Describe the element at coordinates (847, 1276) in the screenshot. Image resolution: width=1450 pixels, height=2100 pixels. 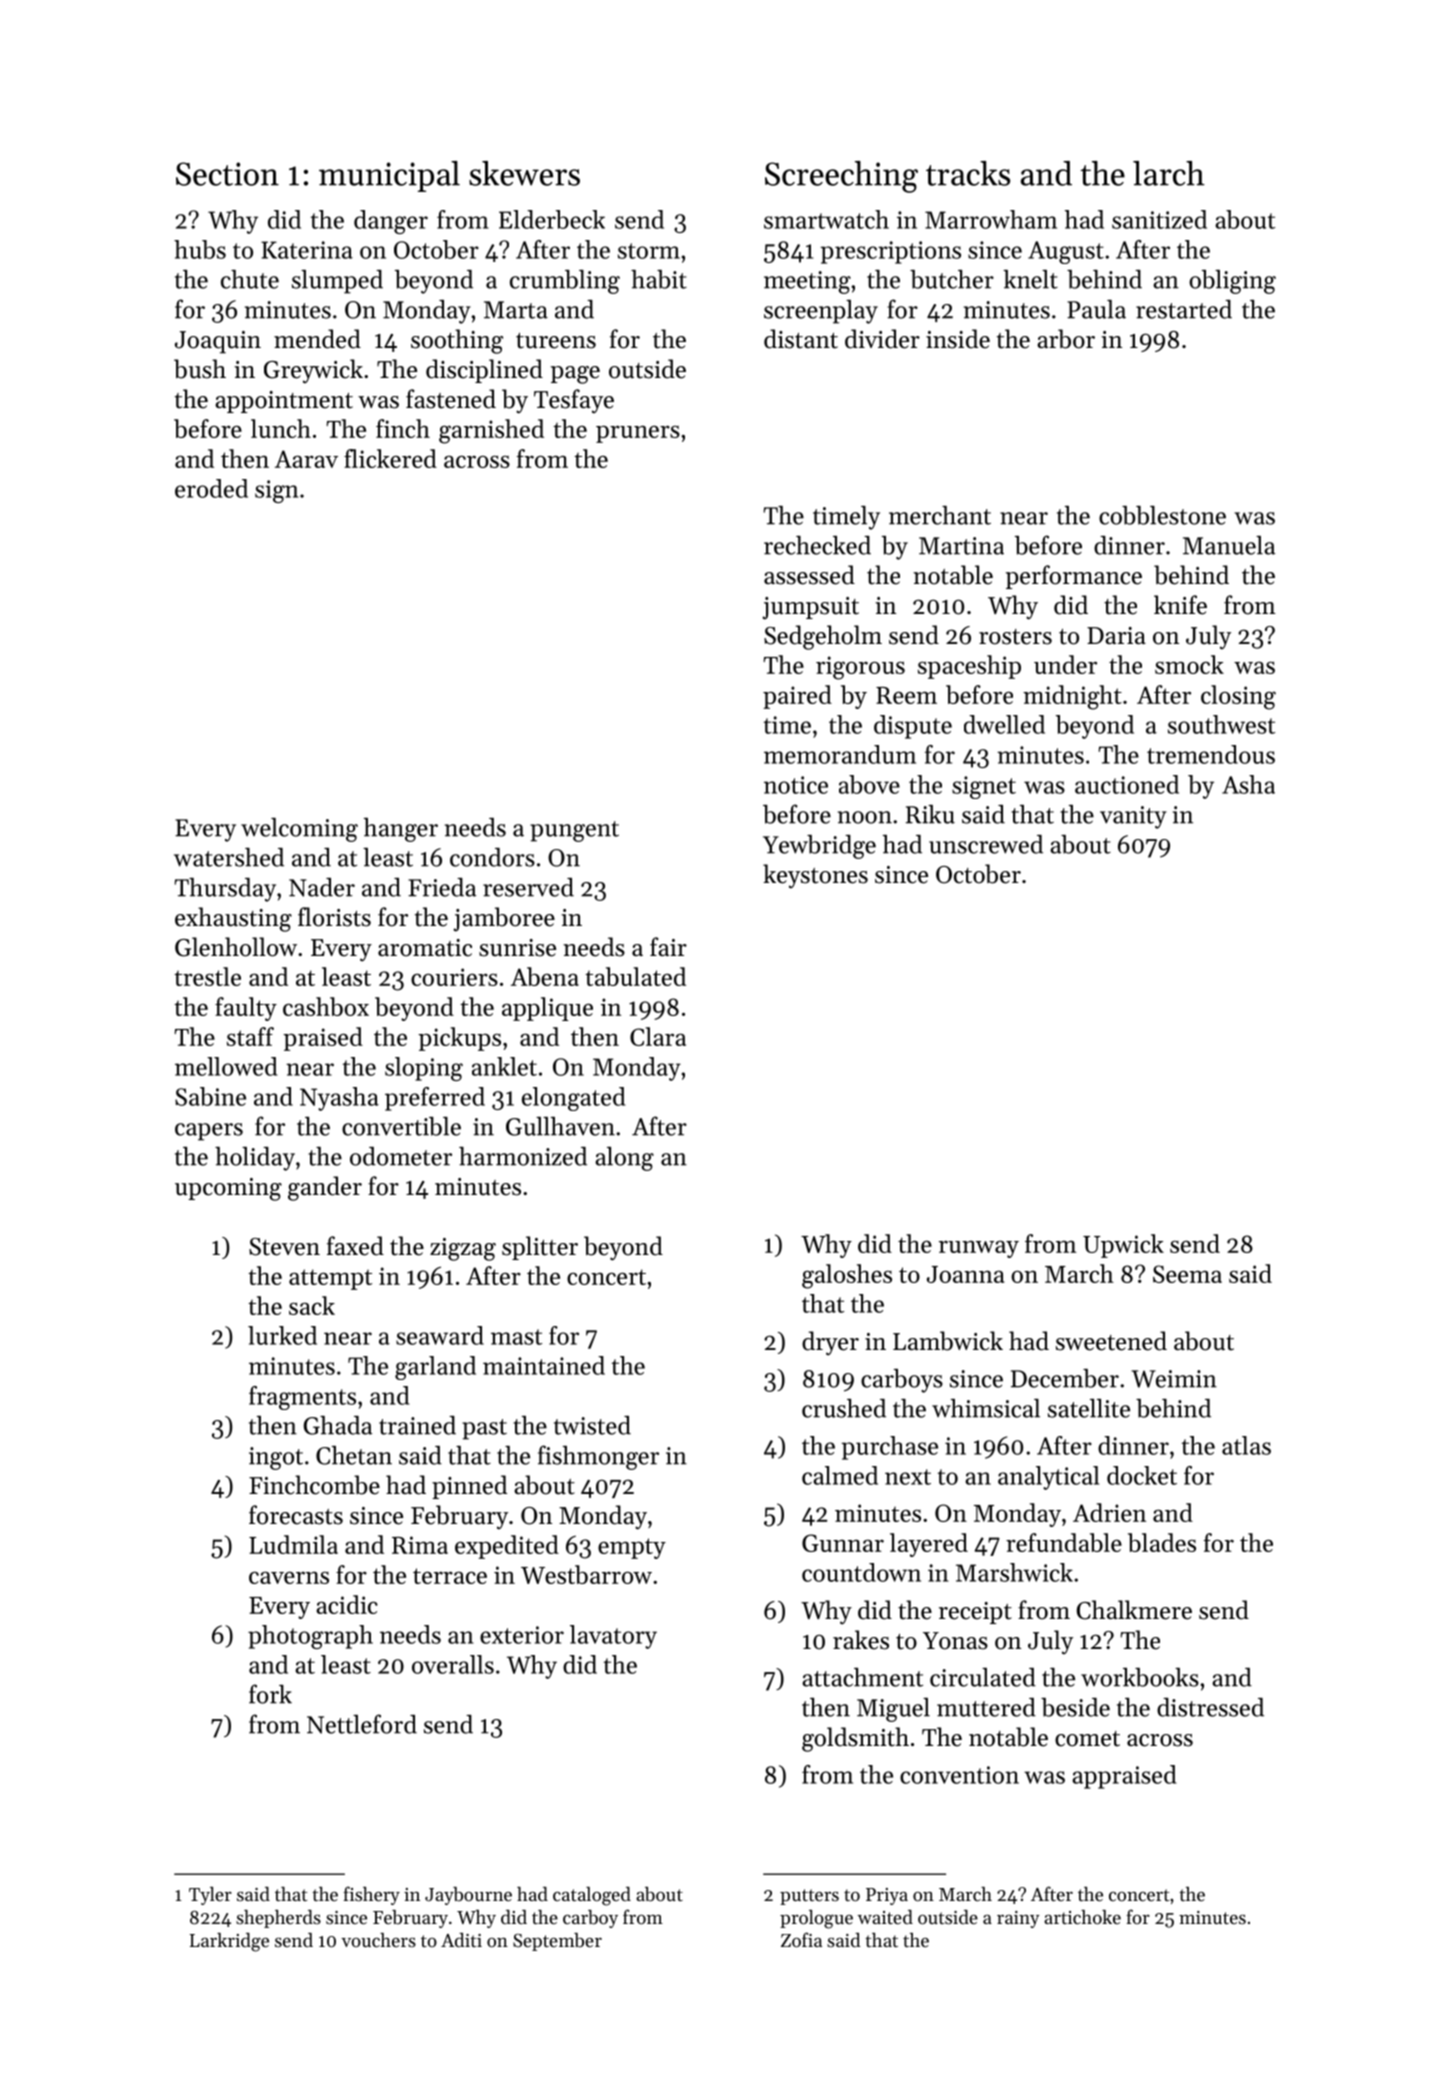
I see `galoshes` at that location.
